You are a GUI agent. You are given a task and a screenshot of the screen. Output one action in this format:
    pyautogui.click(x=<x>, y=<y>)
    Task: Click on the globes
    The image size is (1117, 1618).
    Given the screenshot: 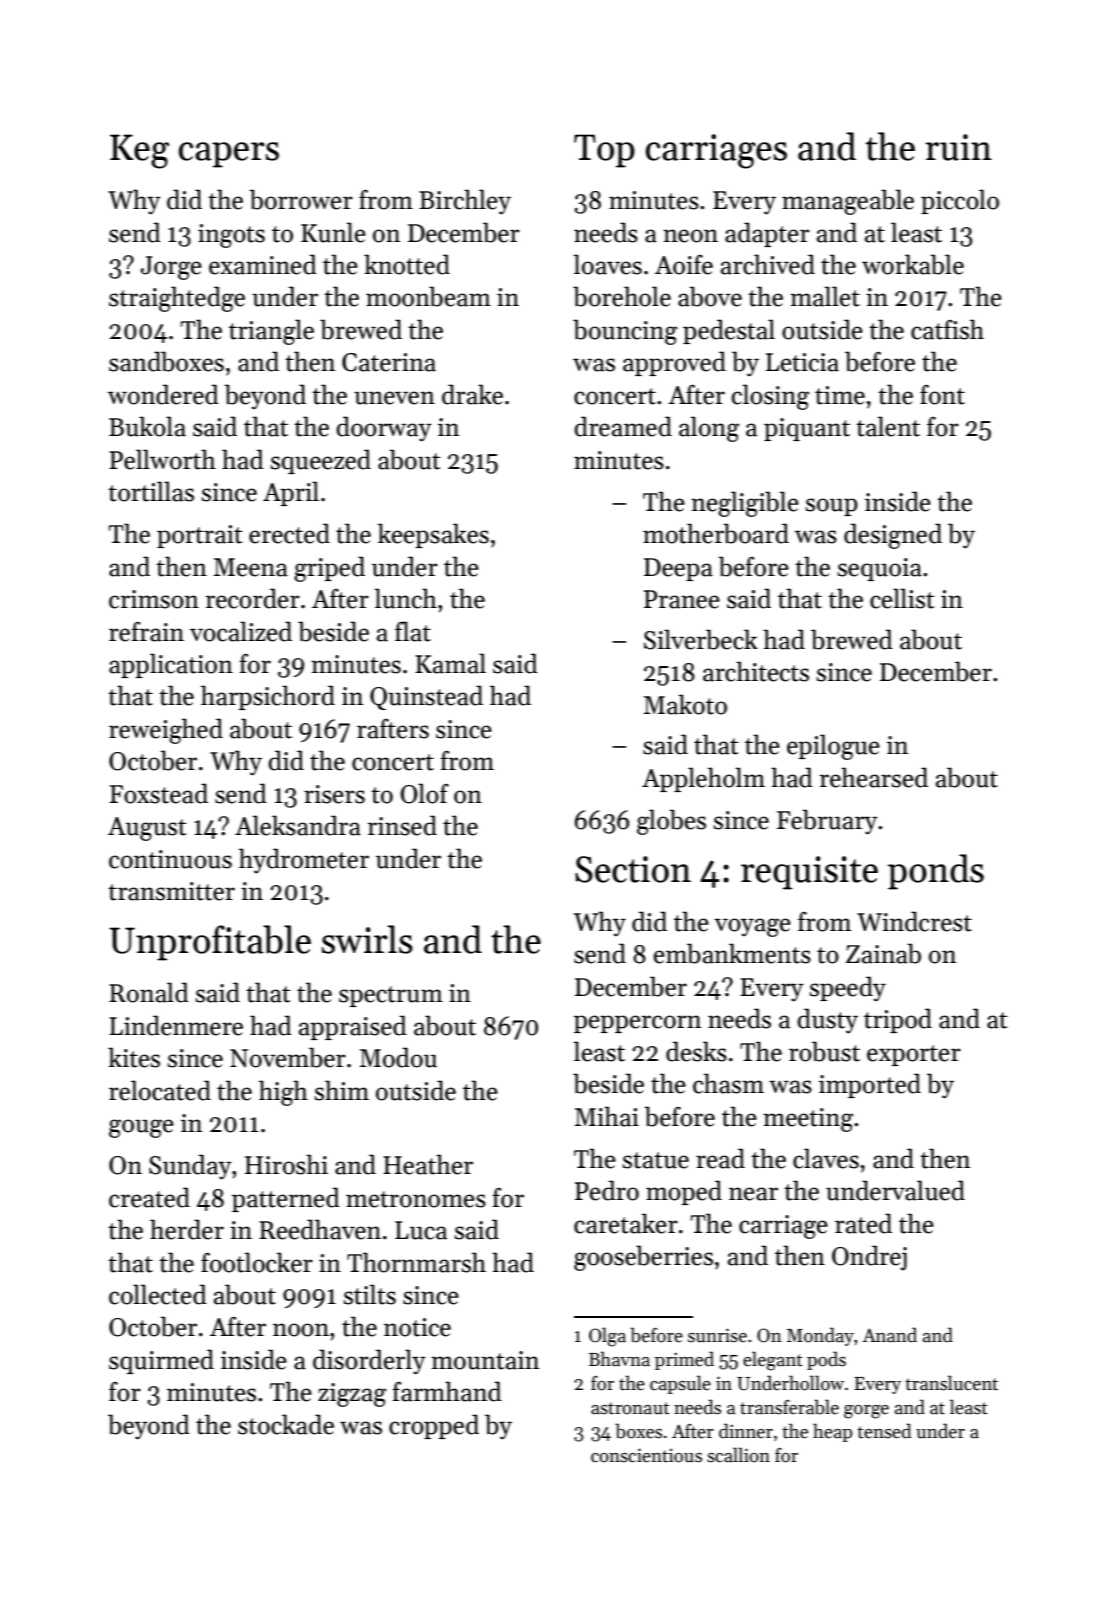 What is the action you would take?
    pyautogui.click(x=671, y=822)
